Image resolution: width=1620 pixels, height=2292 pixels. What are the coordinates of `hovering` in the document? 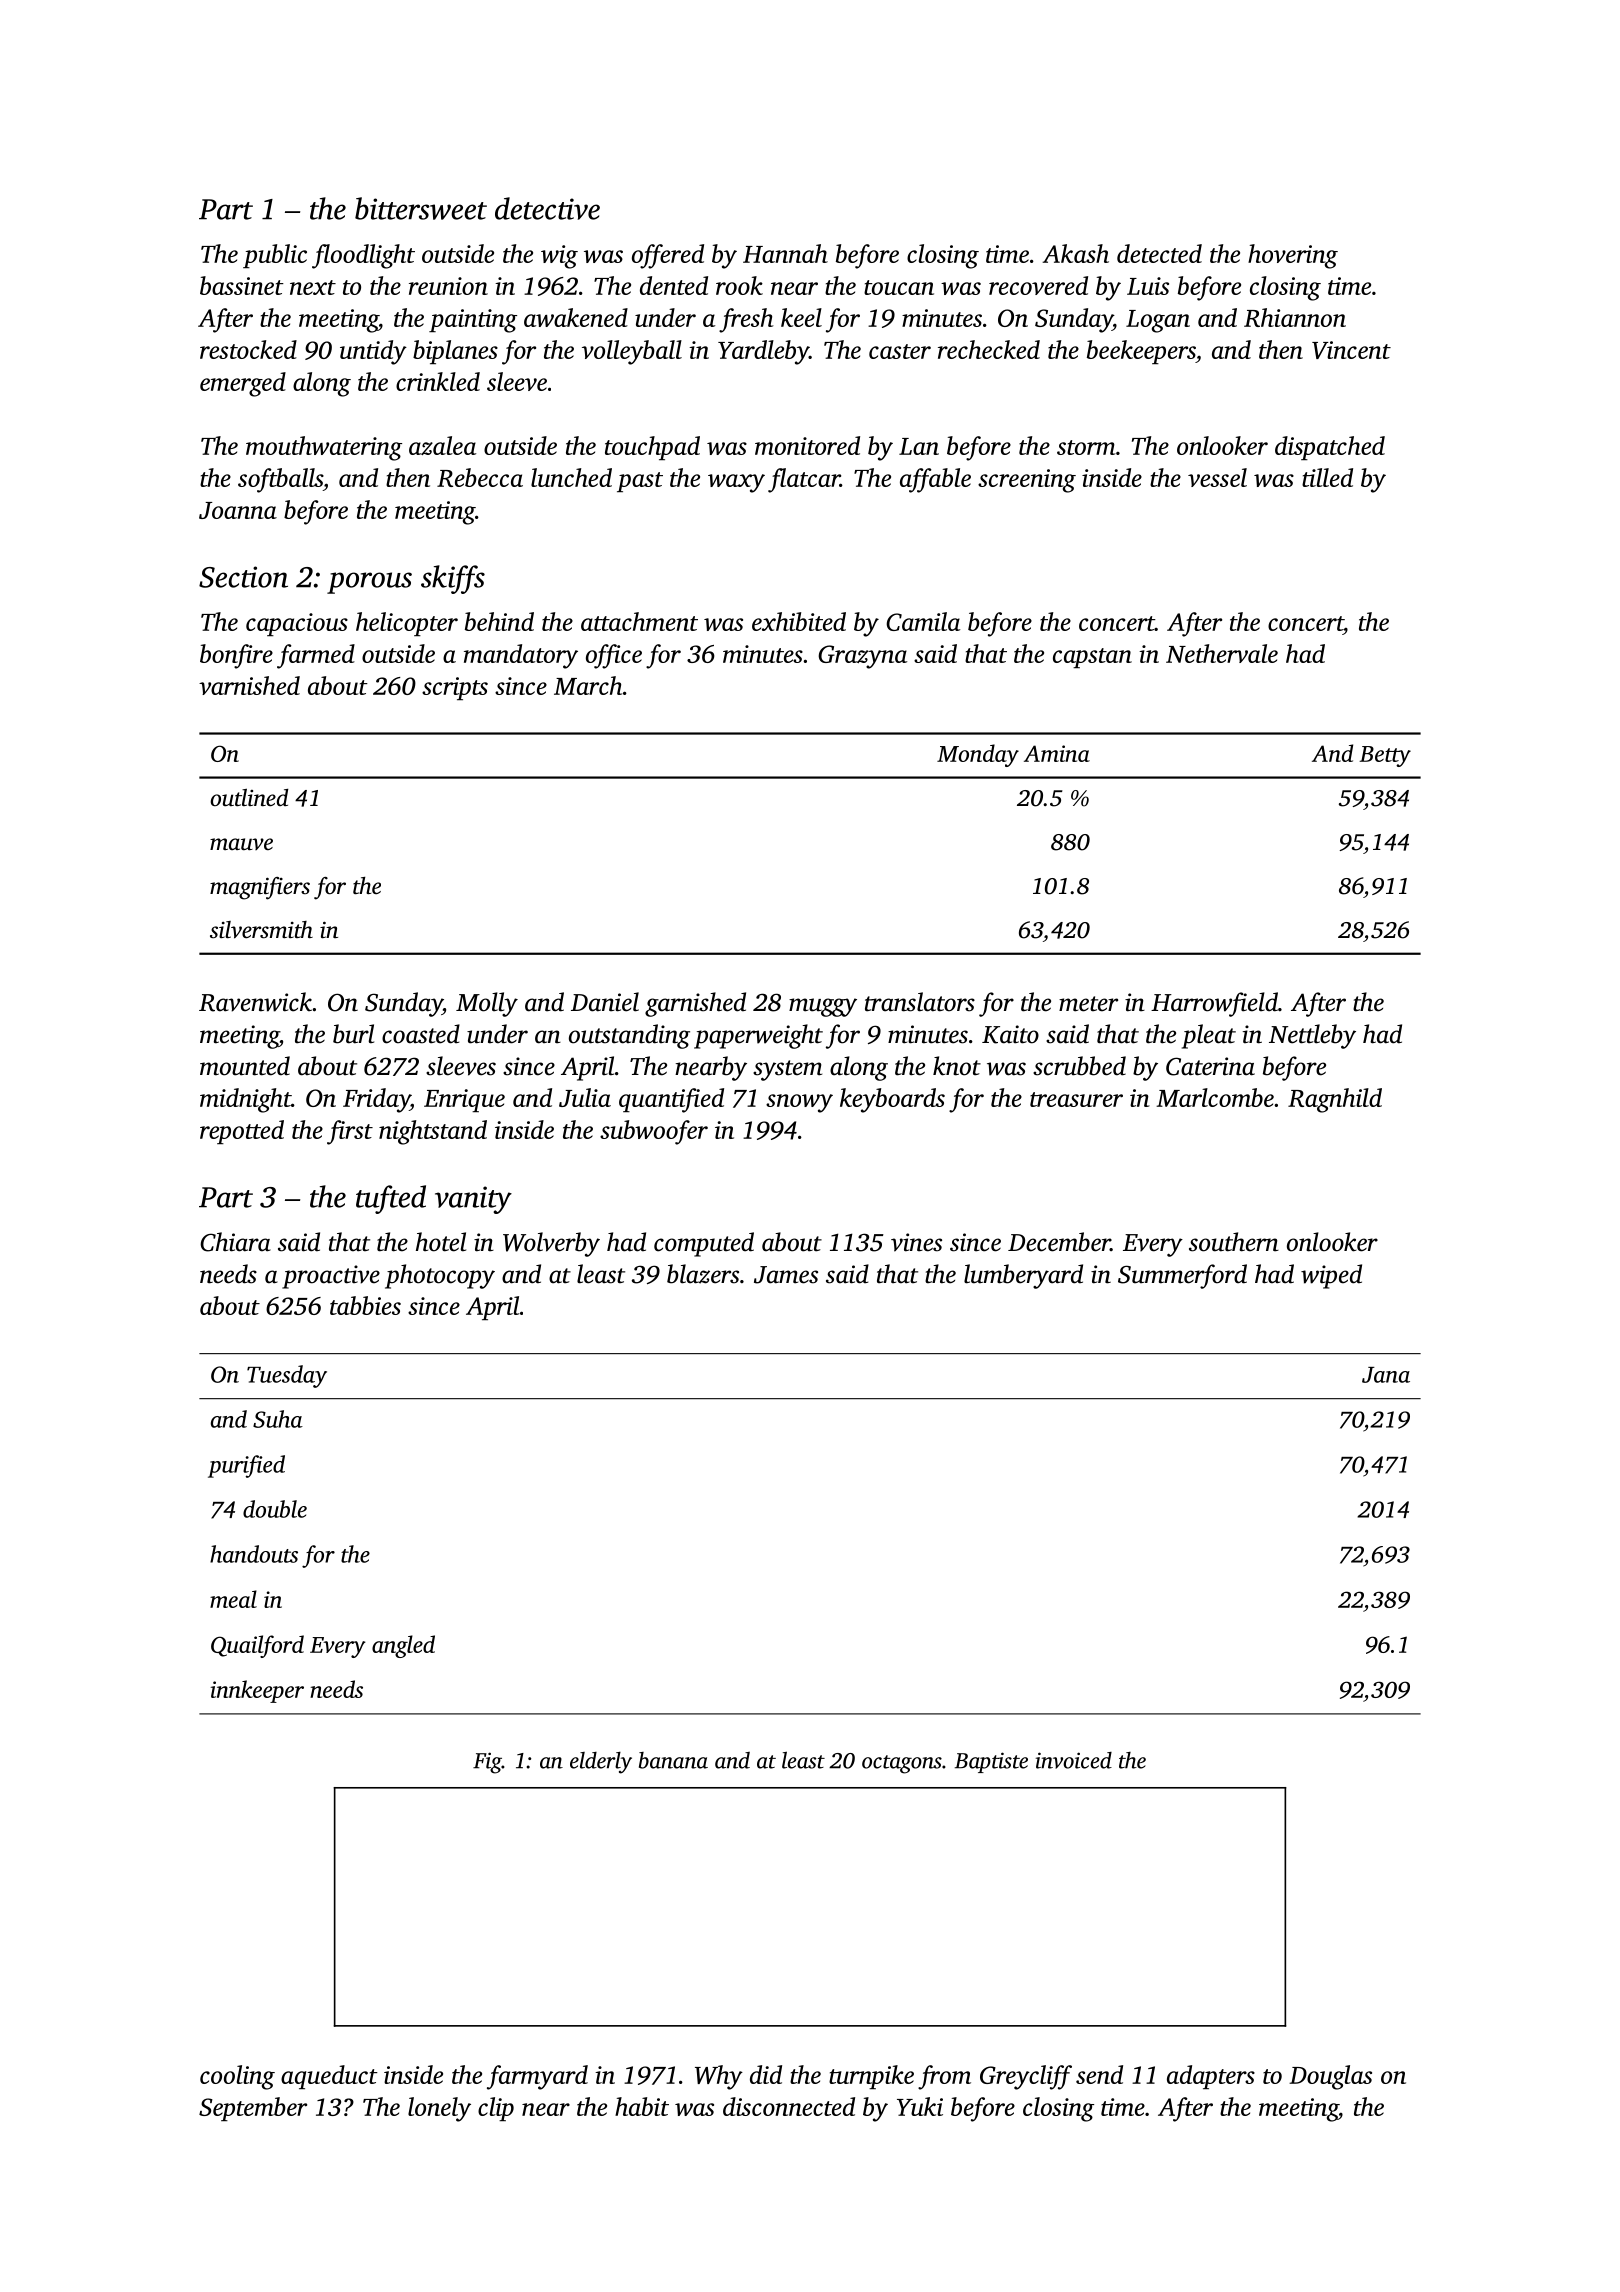 It's located at (1293, 256).
